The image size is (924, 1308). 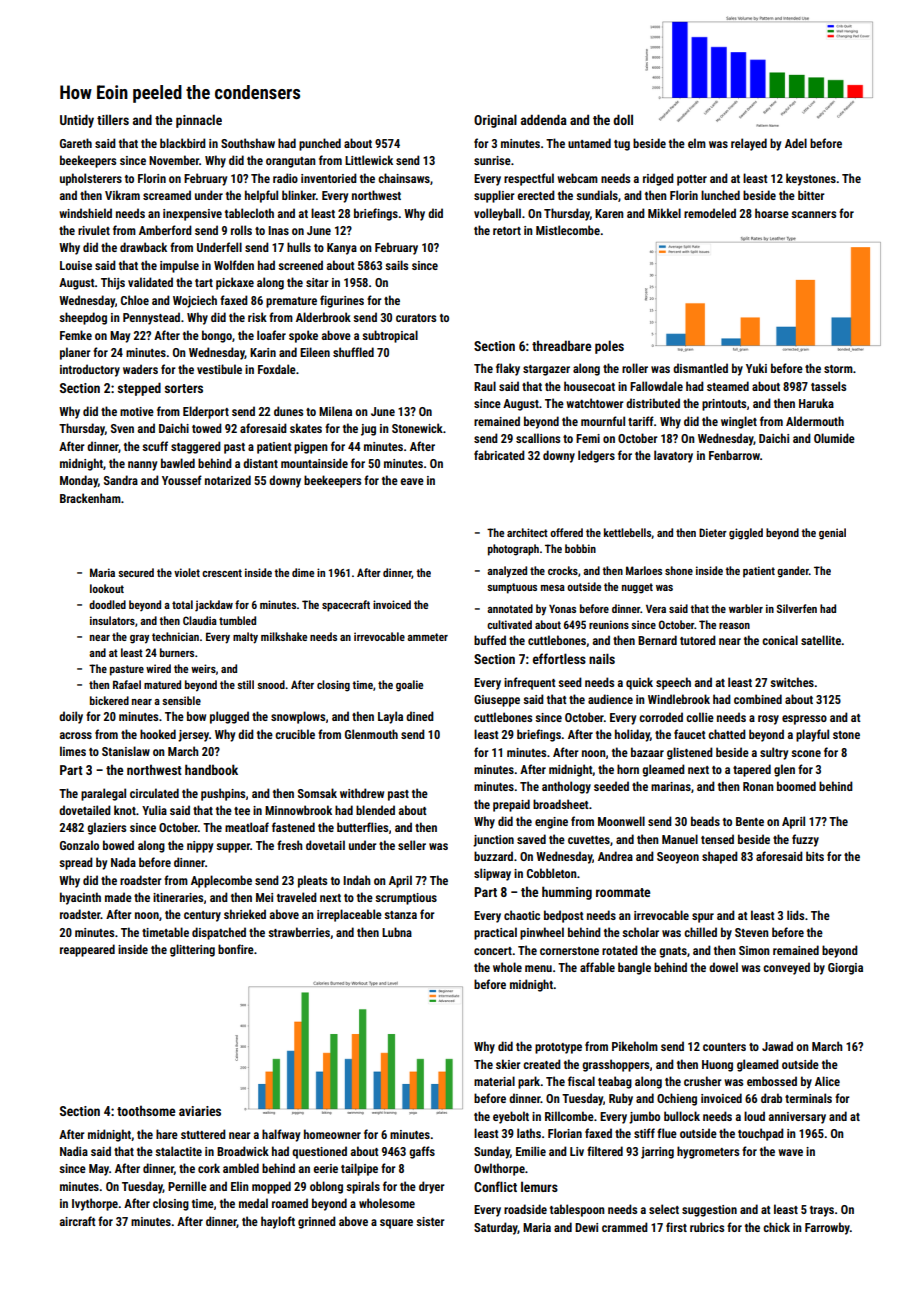 What do you see at coordinates (796, 143) in the screenshot?
I see `Adel` at bounding box center [796, 143].
